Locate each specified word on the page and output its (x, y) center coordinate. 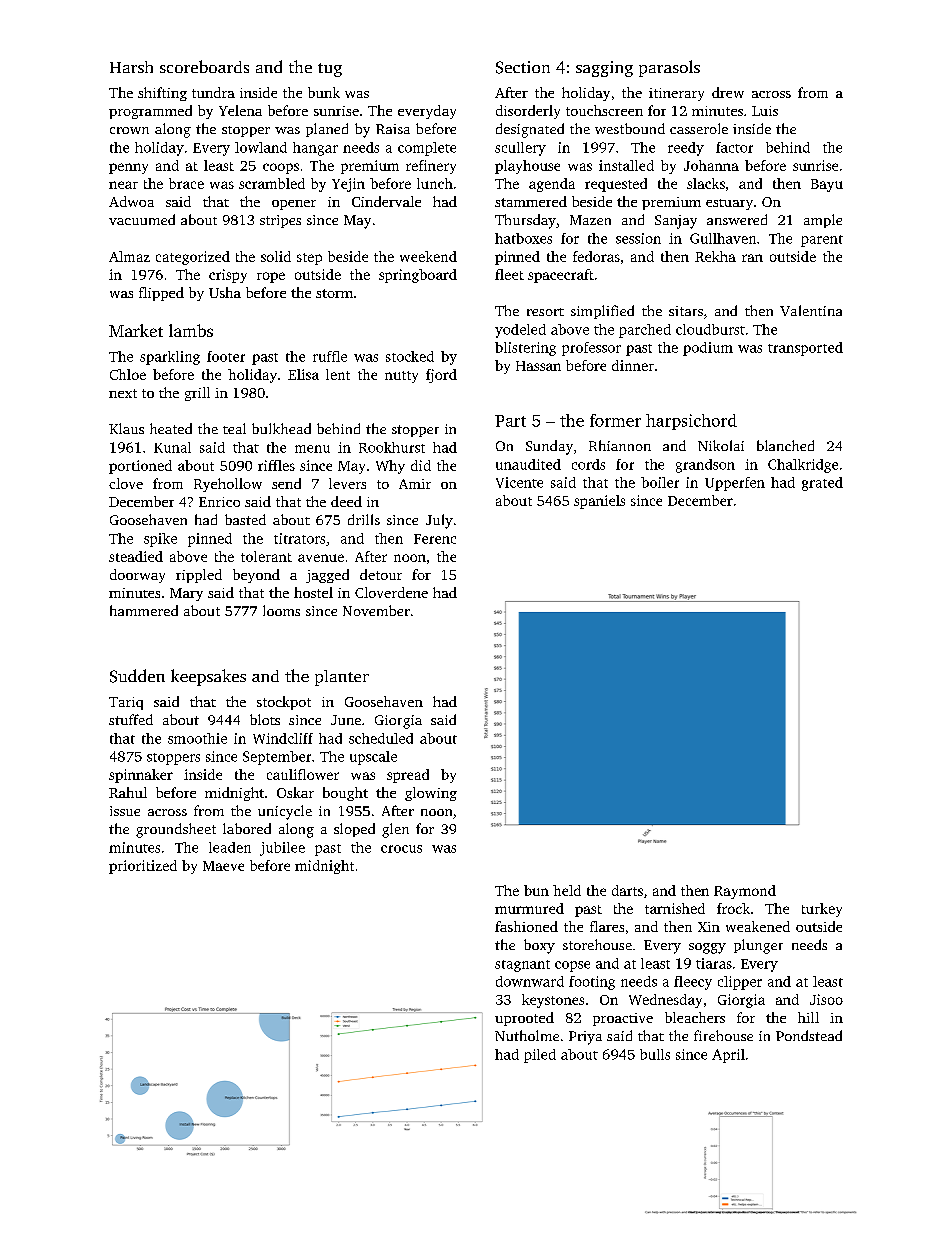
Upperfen (735, 484)
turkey (822, 910)
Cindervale (386, 201)
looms (281, 610)
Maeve (223, 866)
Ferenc (435, 539)
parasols (669, 68)
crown (129, 130)
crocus (401, 849)
